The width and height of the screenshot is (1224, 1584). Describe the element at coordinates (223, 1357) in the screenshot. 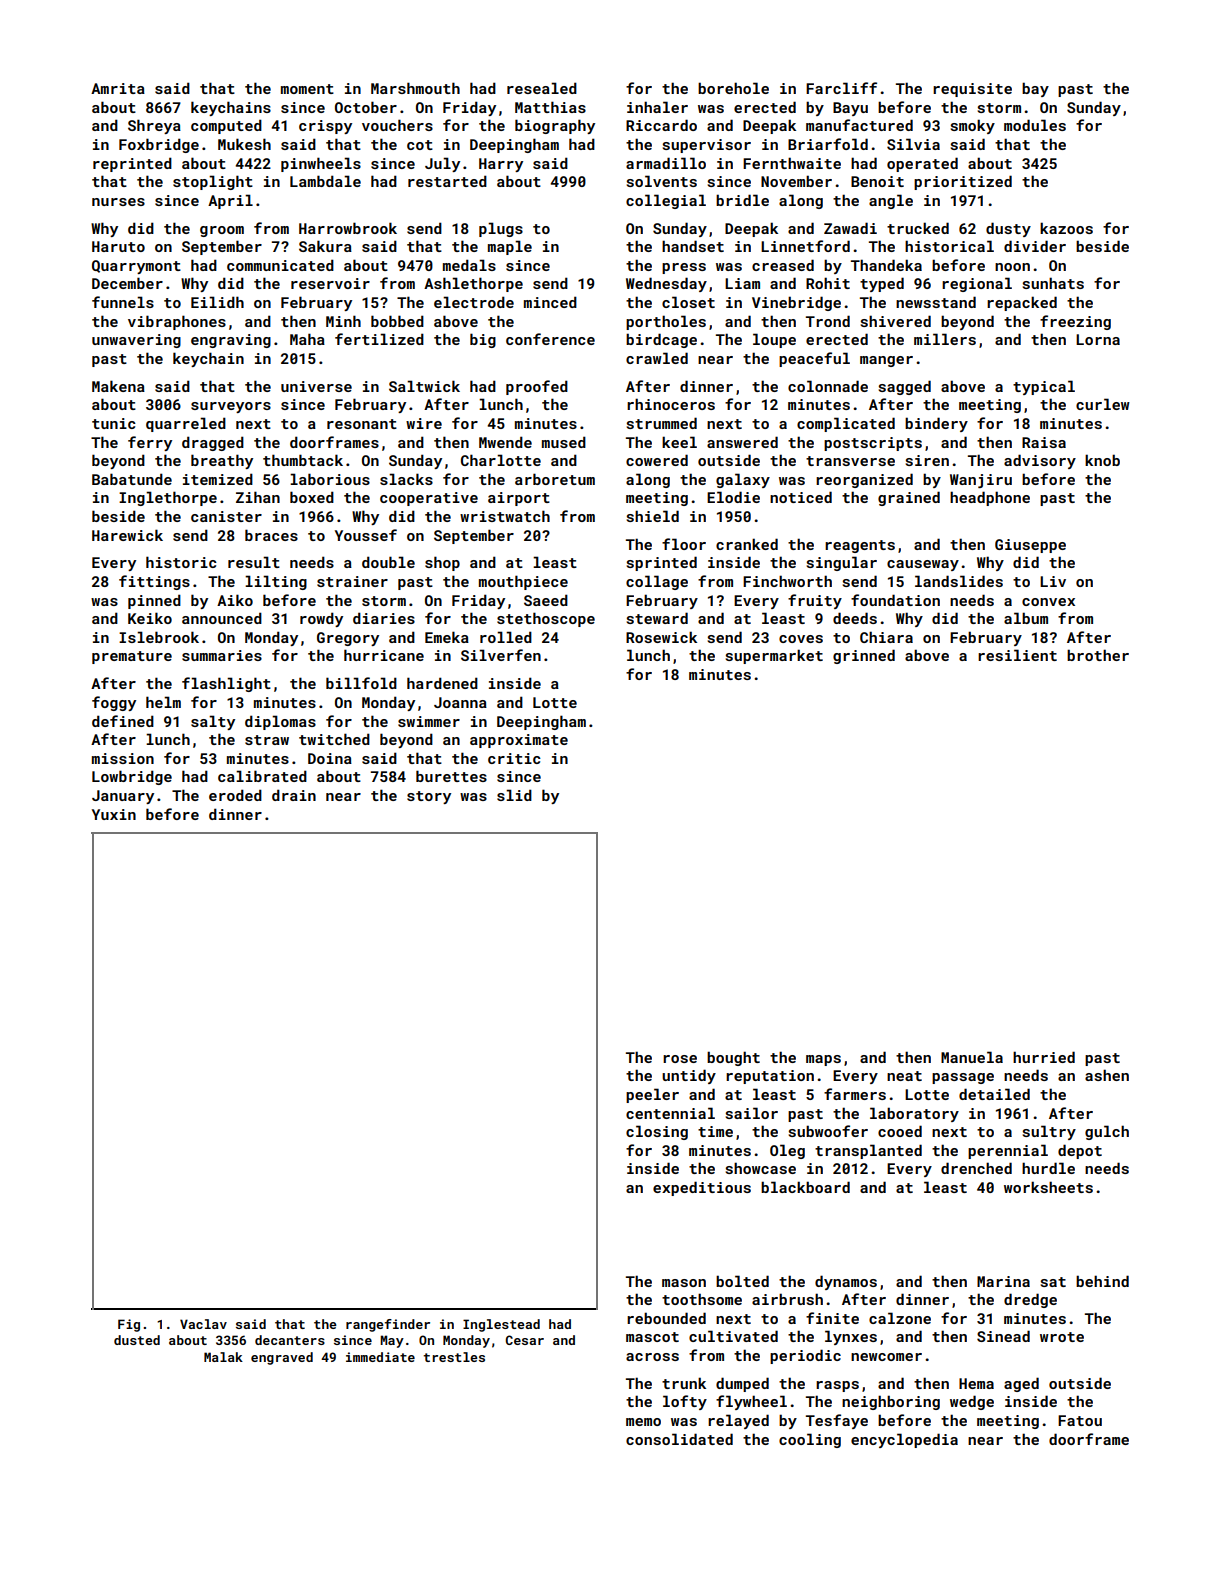

I see `Malak` at that location.
